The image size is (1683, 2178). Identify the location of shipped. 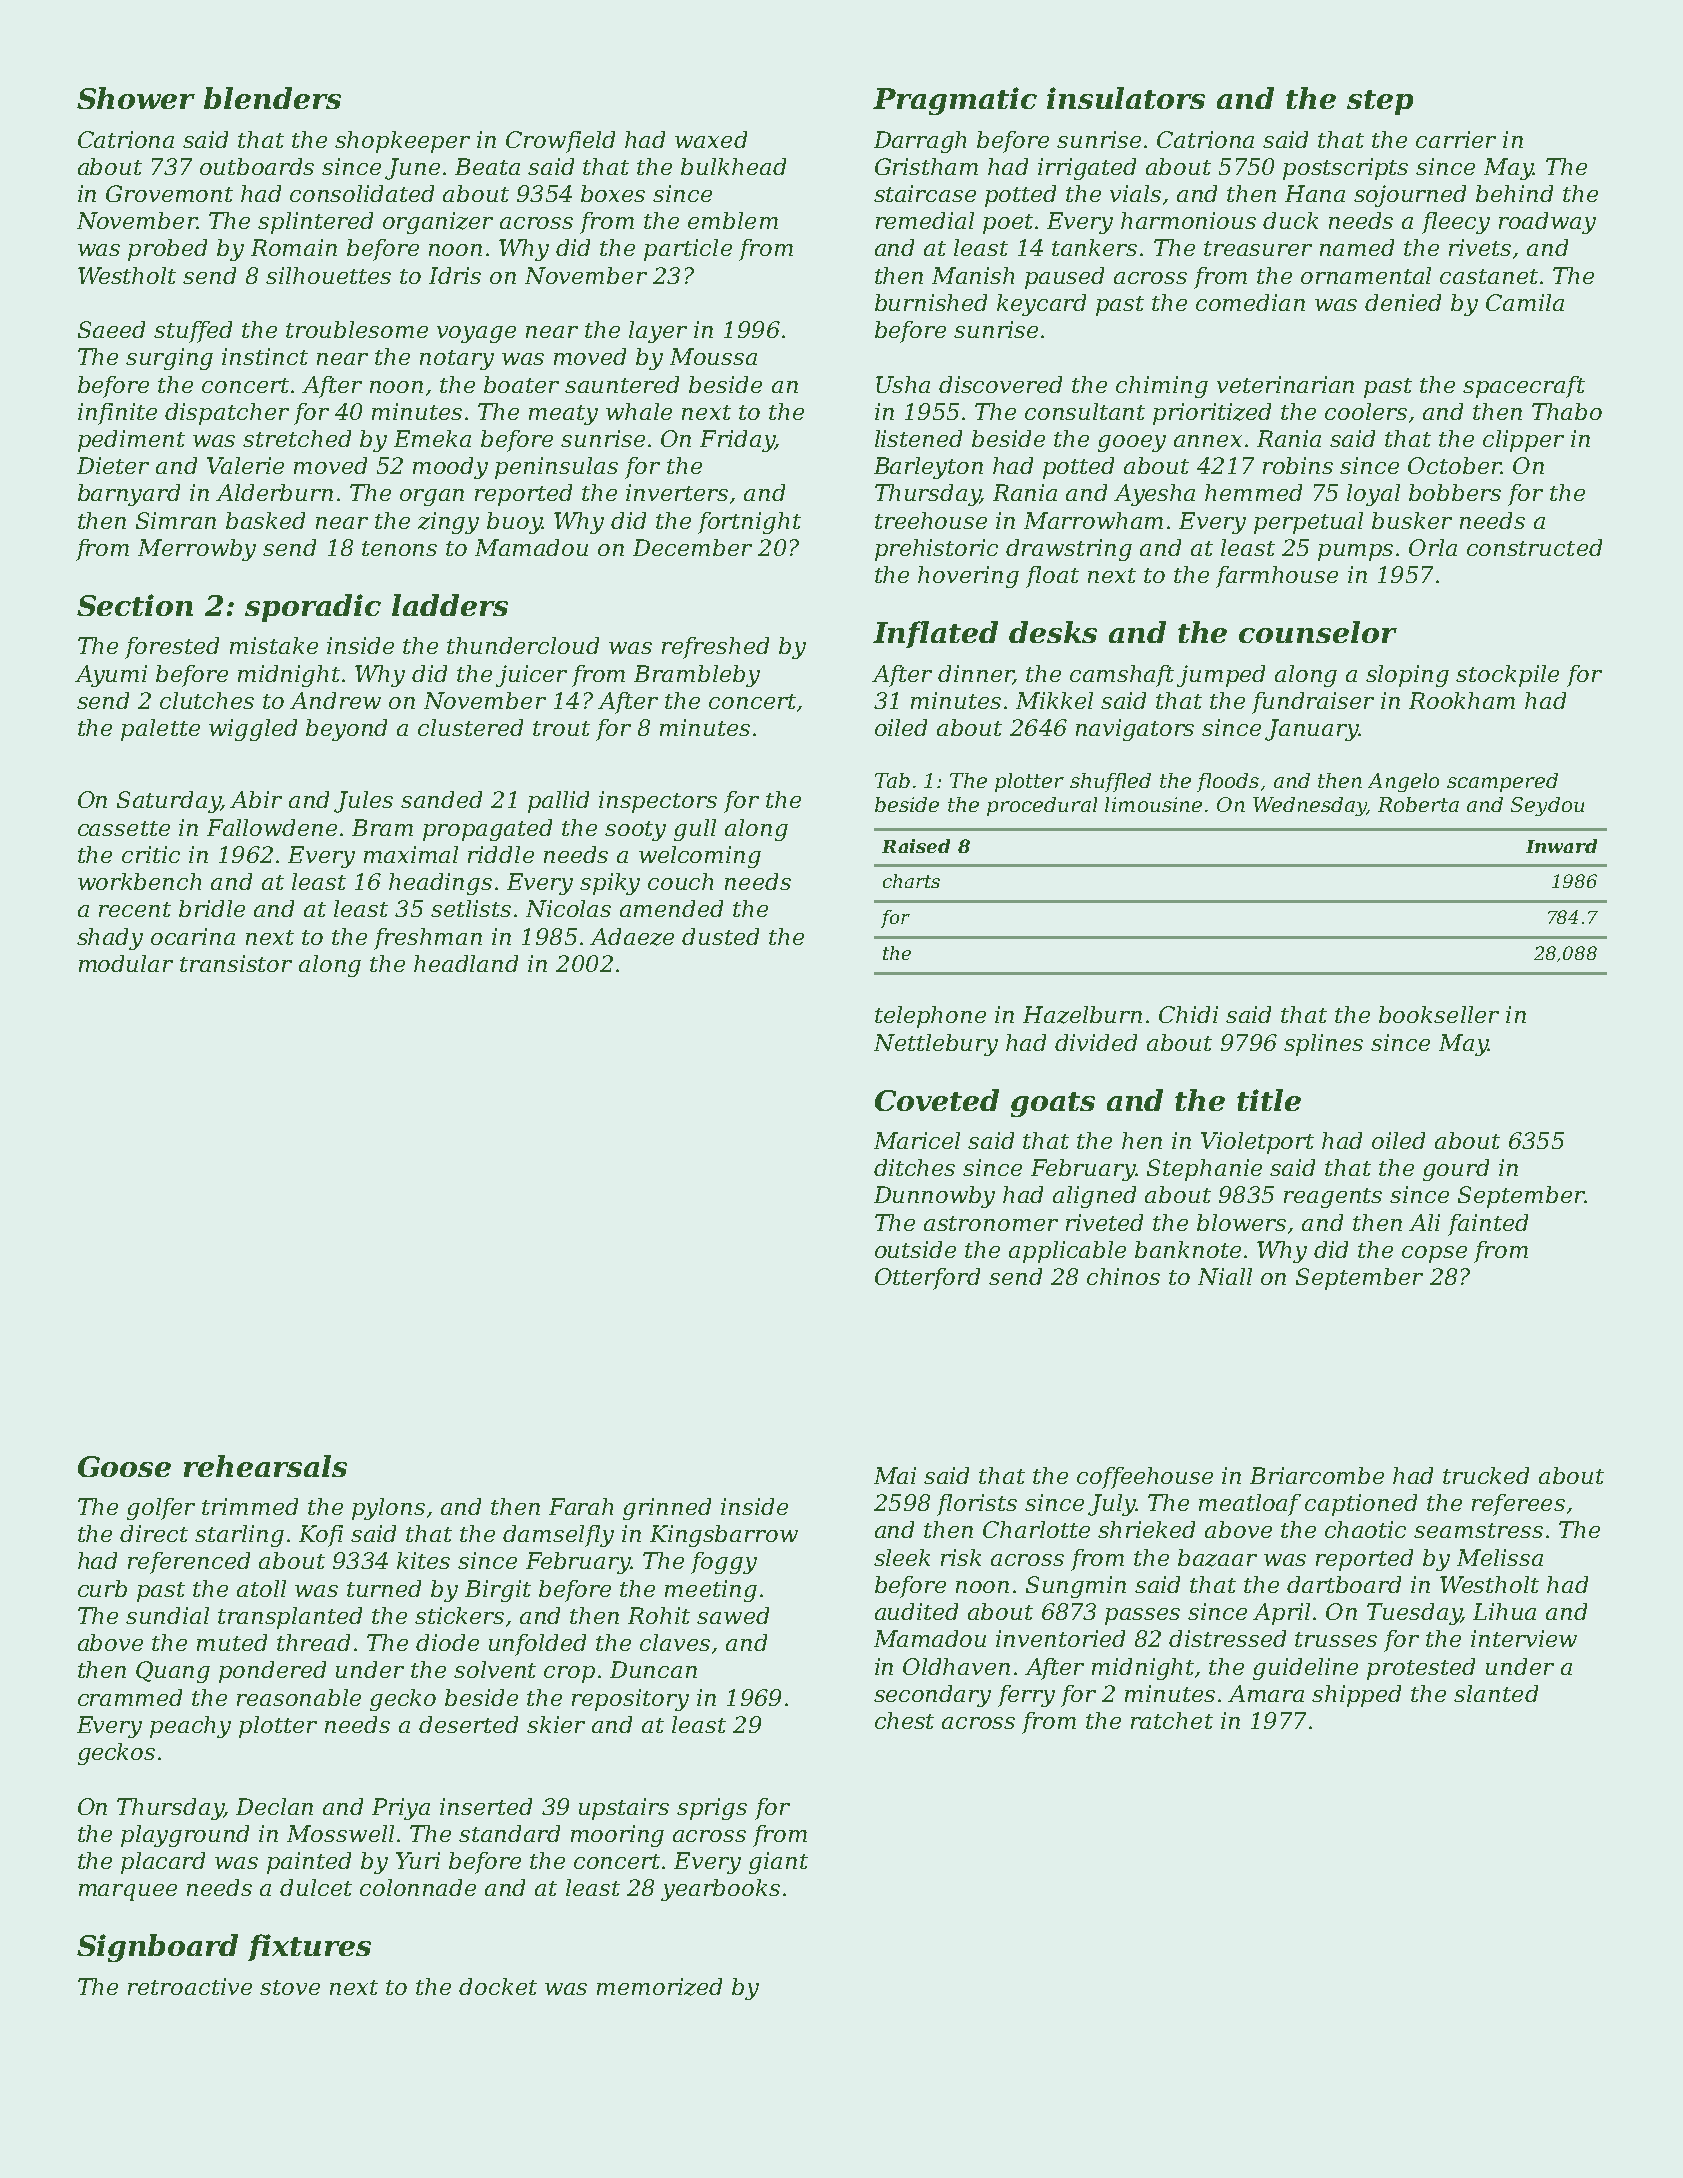
(1356, 1696).
